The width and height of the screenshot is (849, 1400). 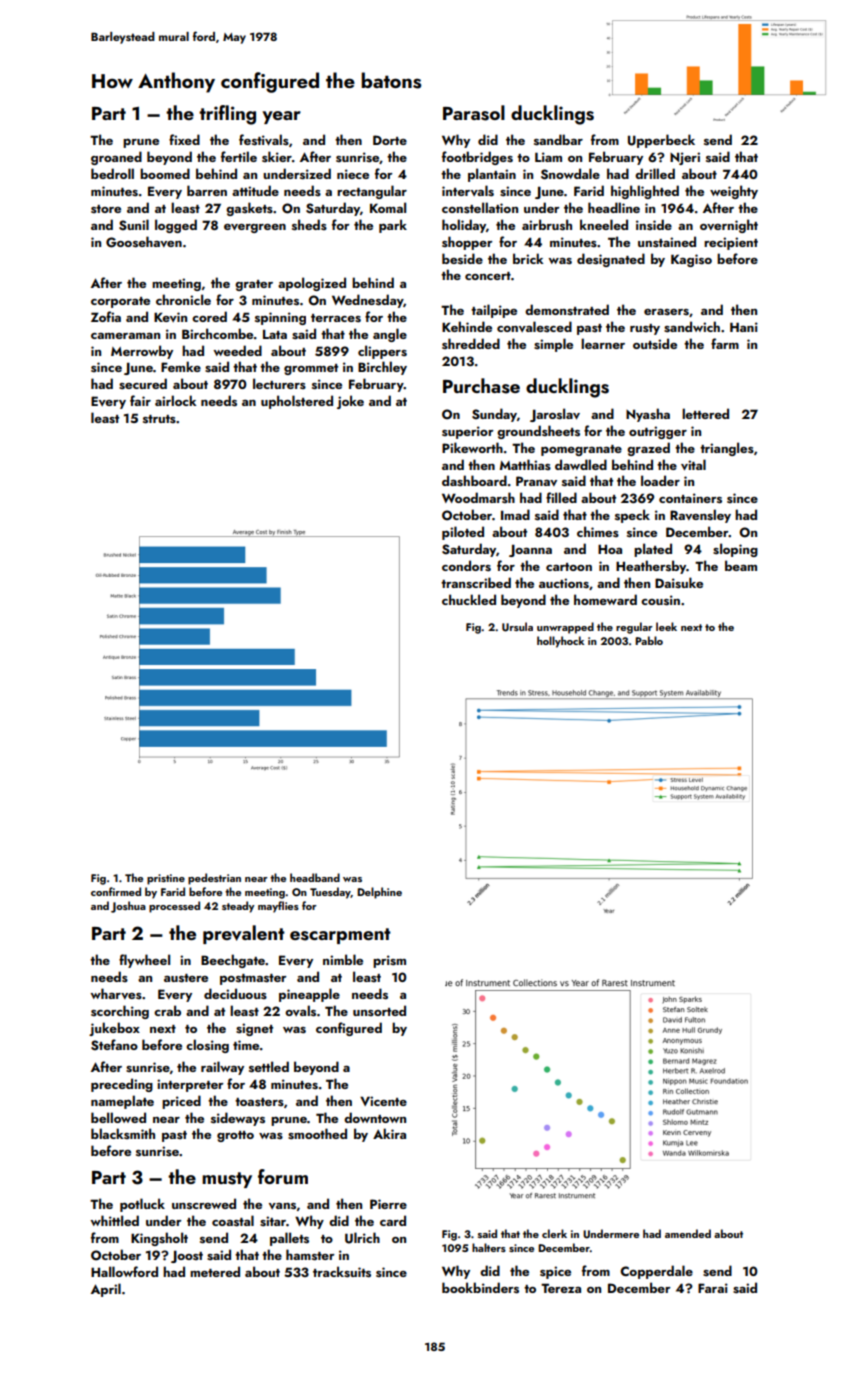 I want to click on Parasol, so click(x=474, y=113).
